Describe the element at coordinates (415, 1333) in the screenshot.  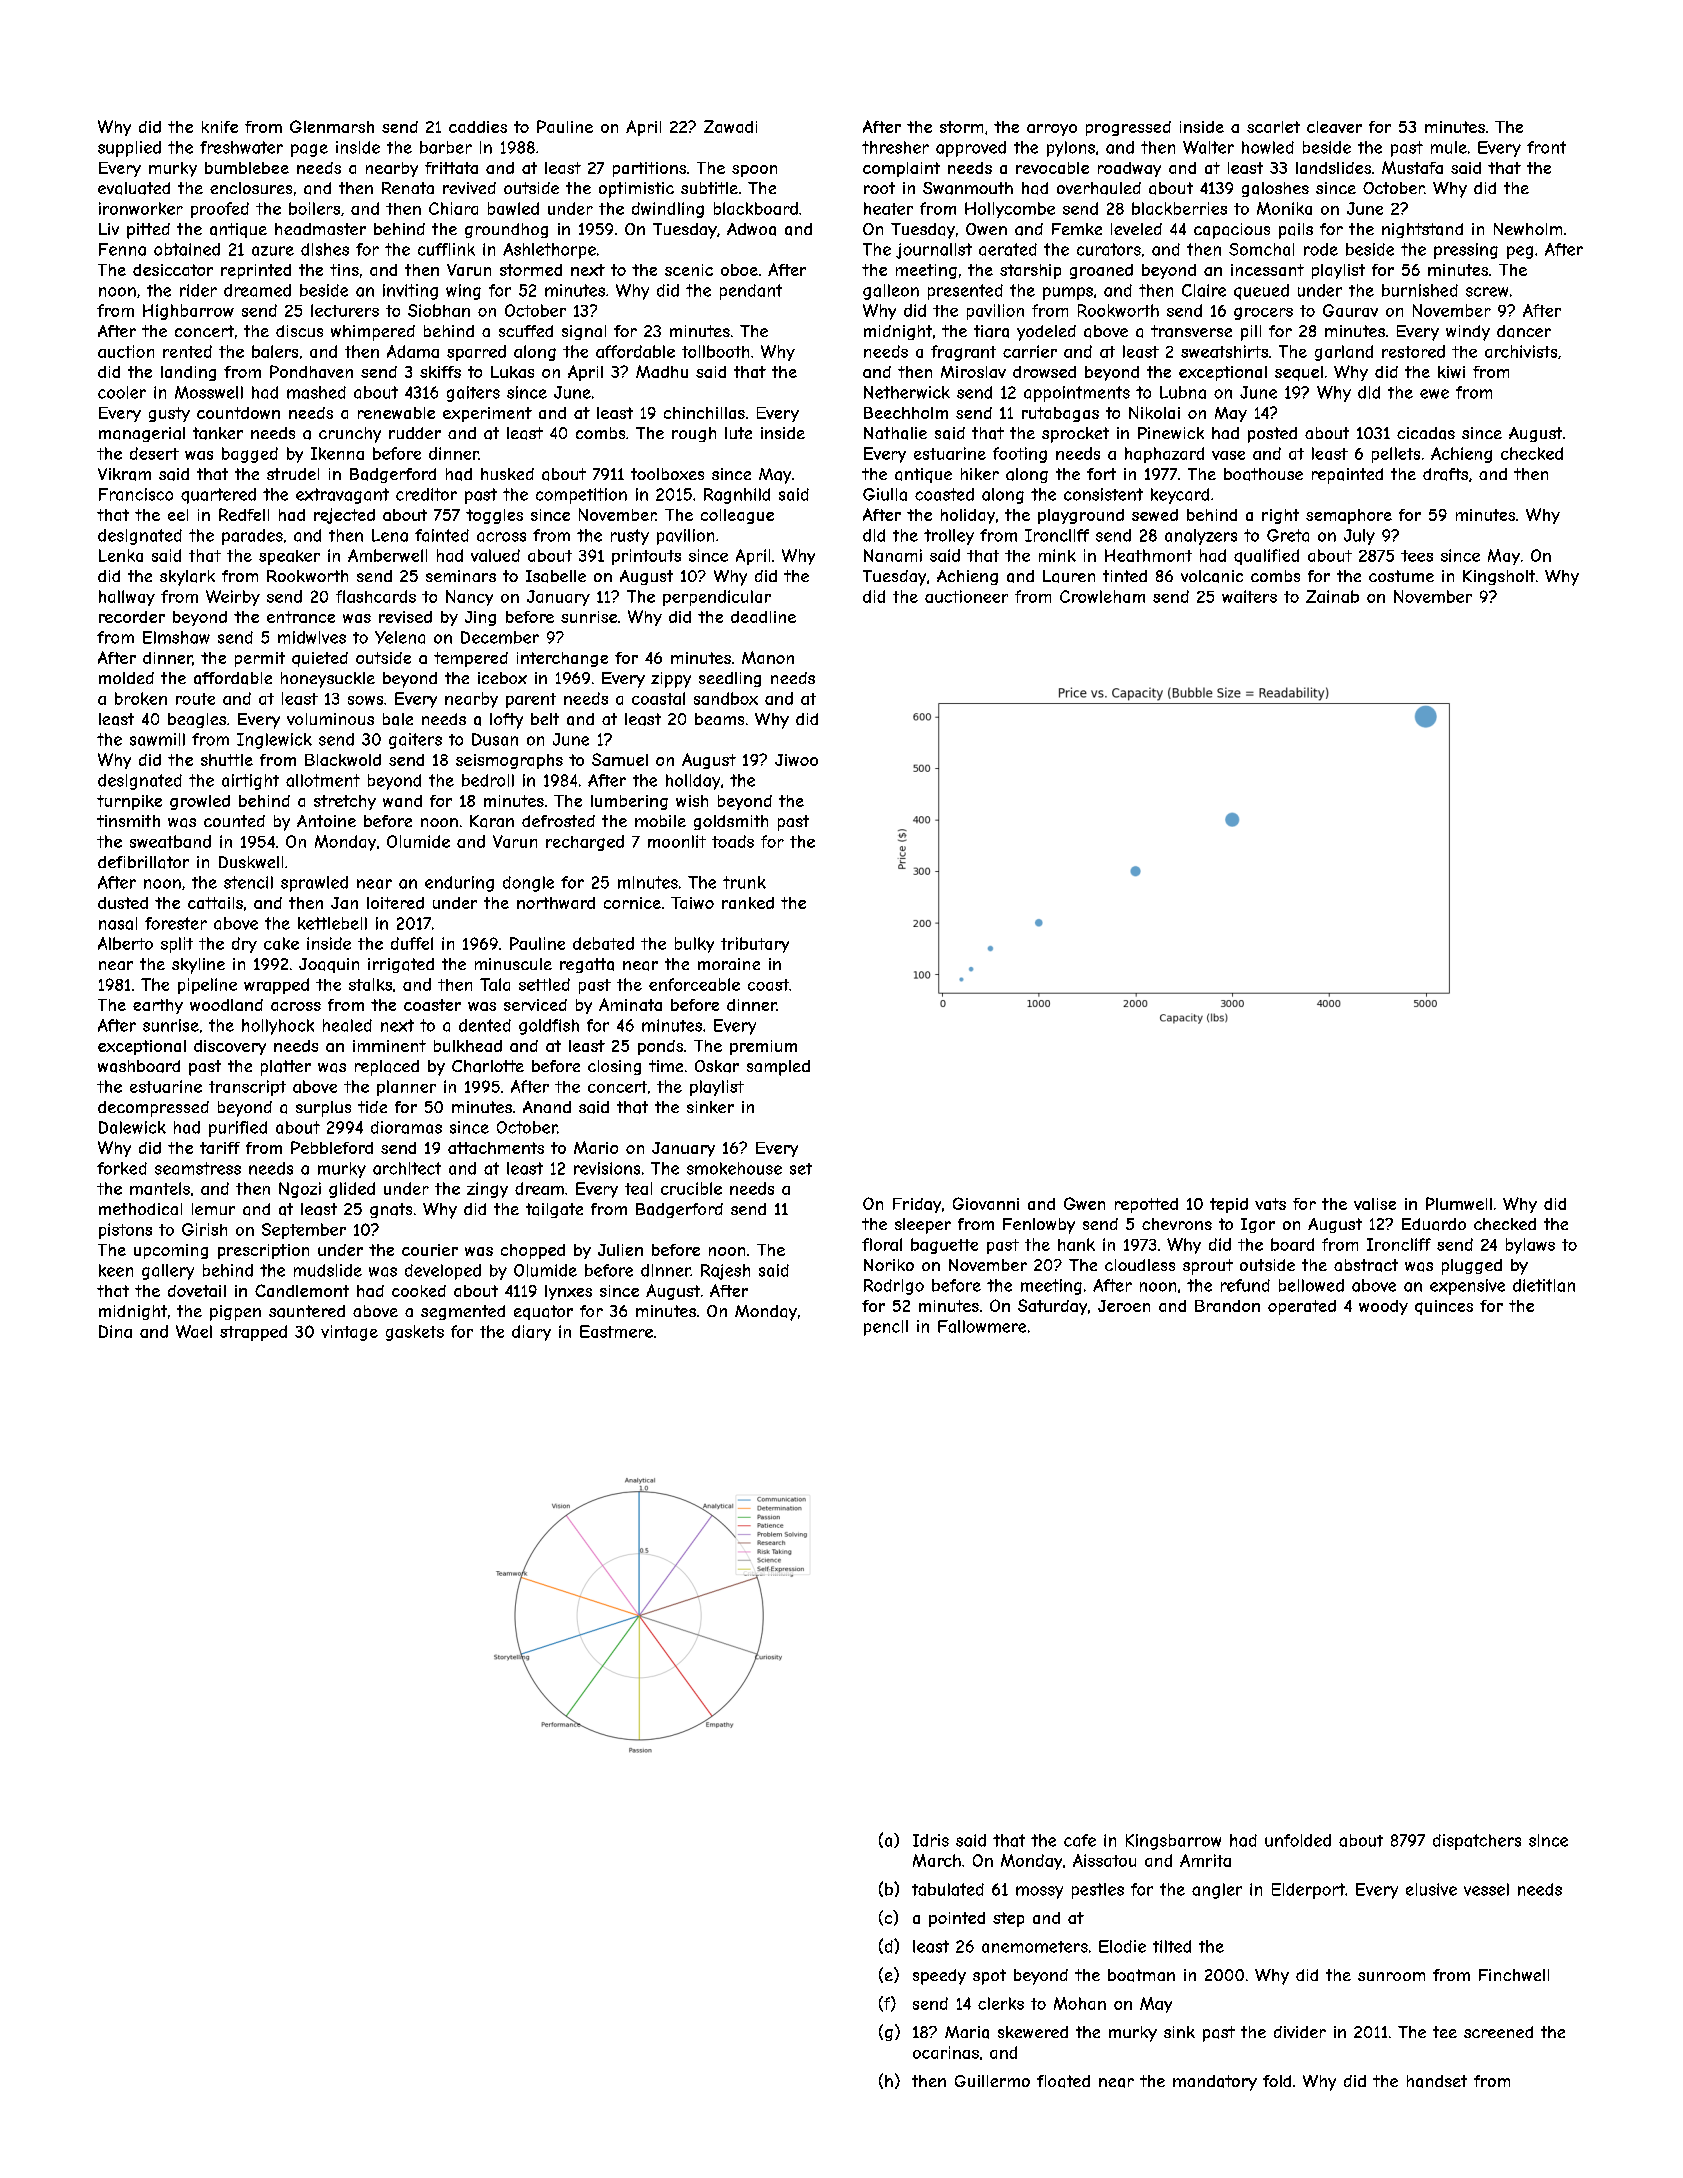
I see `gaskets` at that location.
